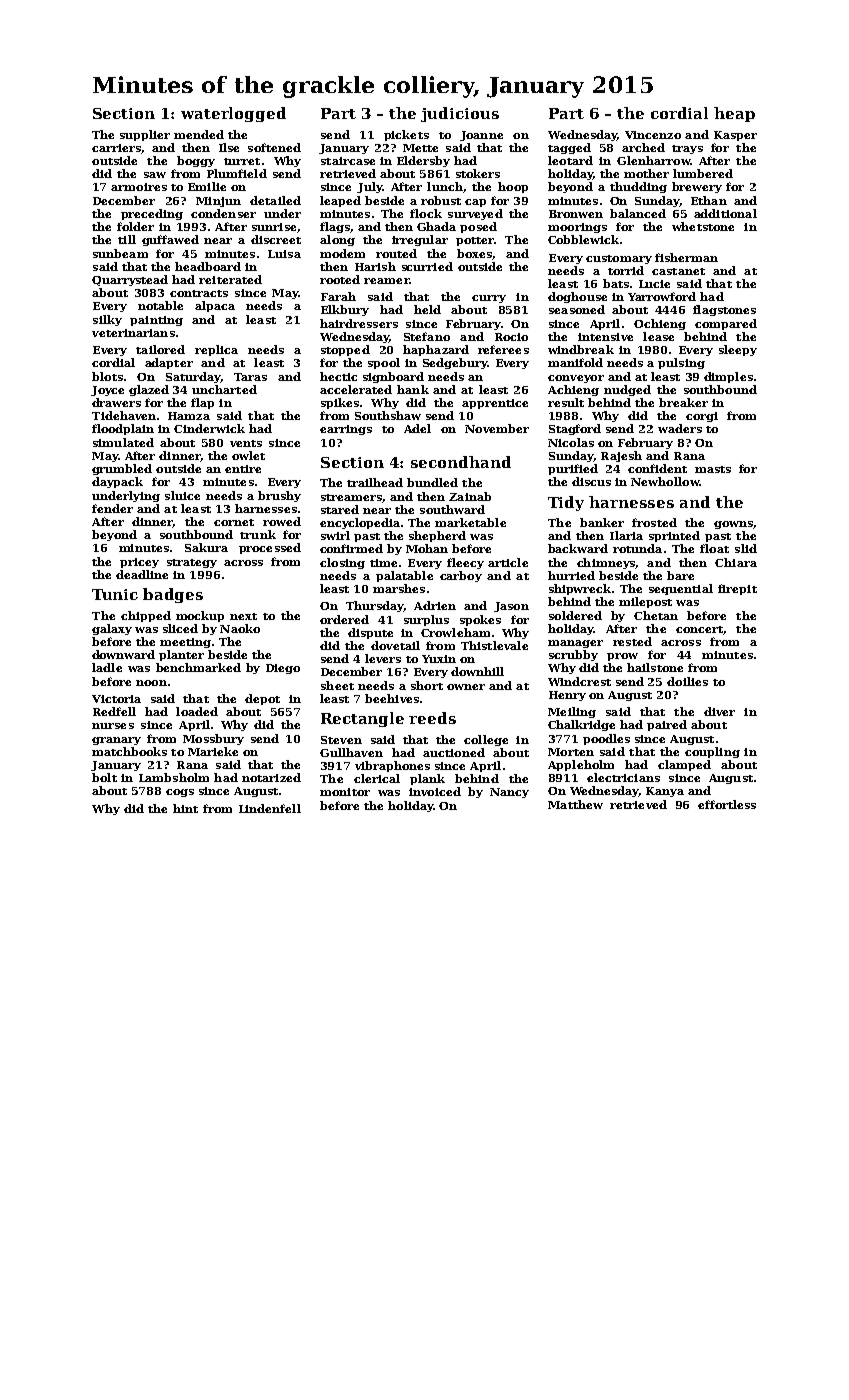 Image resolution: width=849 pixels, height=1400 pixels. I want to click on Diego, so click(283, 669).
